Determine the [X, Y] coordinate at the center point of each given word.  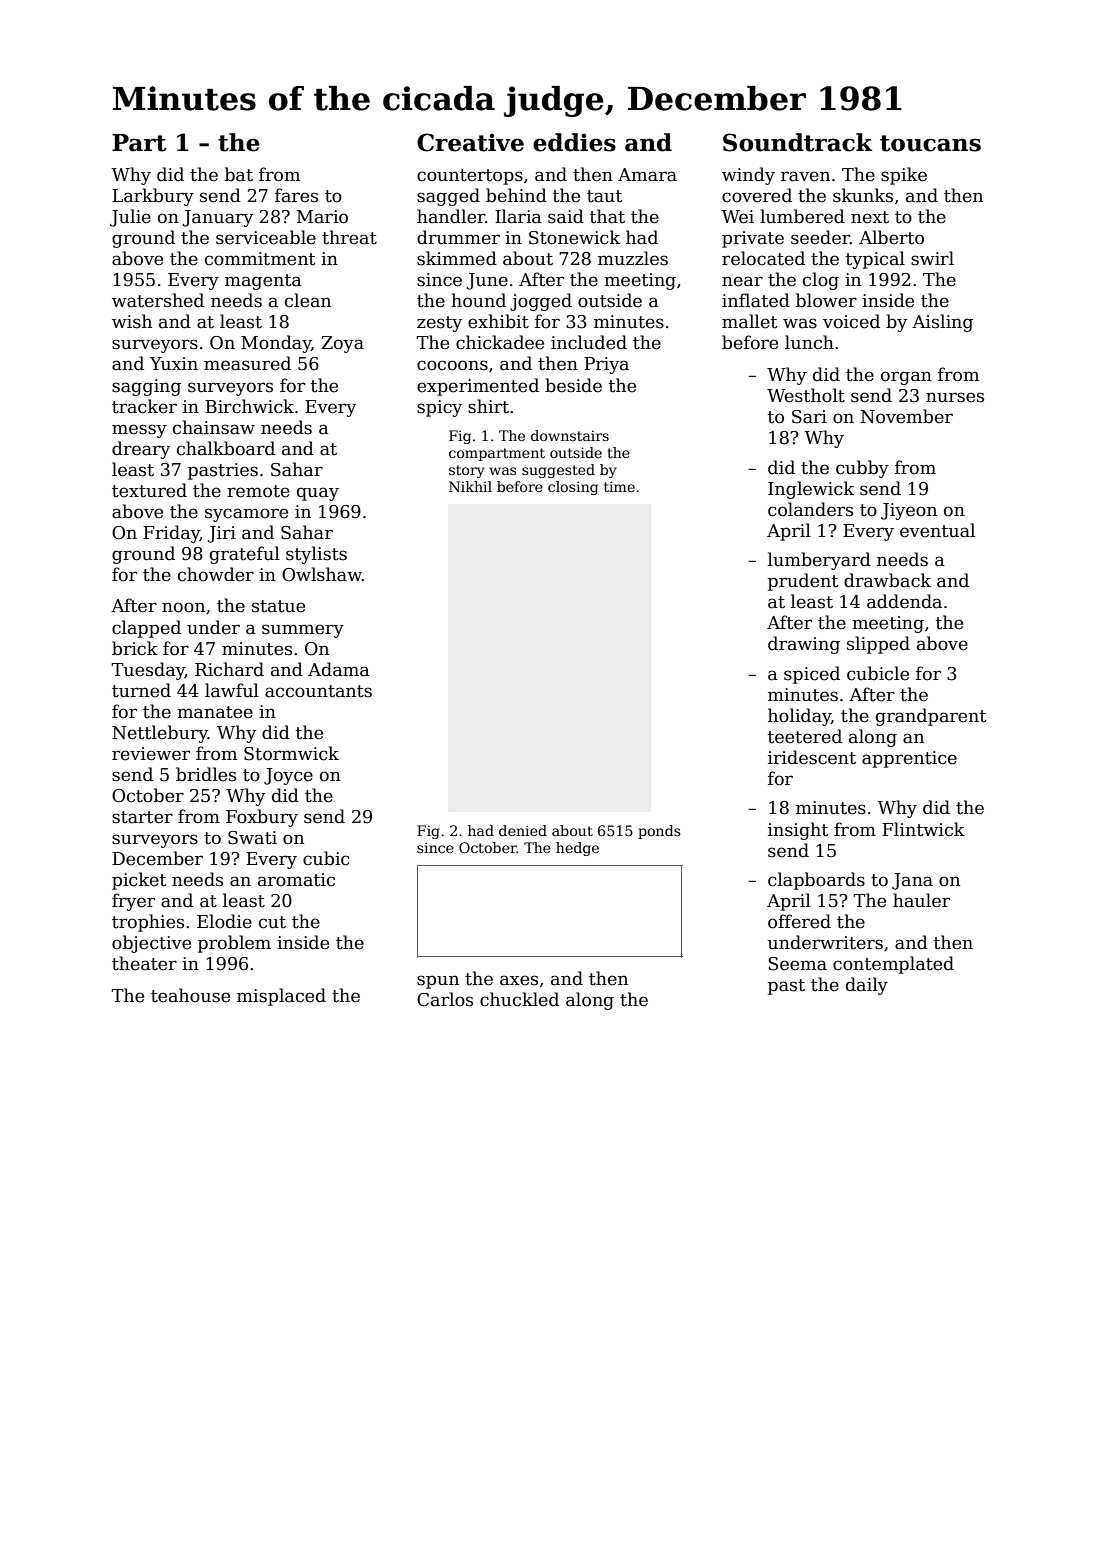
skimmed [457, 258]
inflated [756, 300]
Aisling [942, 323]
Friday [171, 534]
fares [296, 195]
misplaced [281, 997]
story [467, 471]
